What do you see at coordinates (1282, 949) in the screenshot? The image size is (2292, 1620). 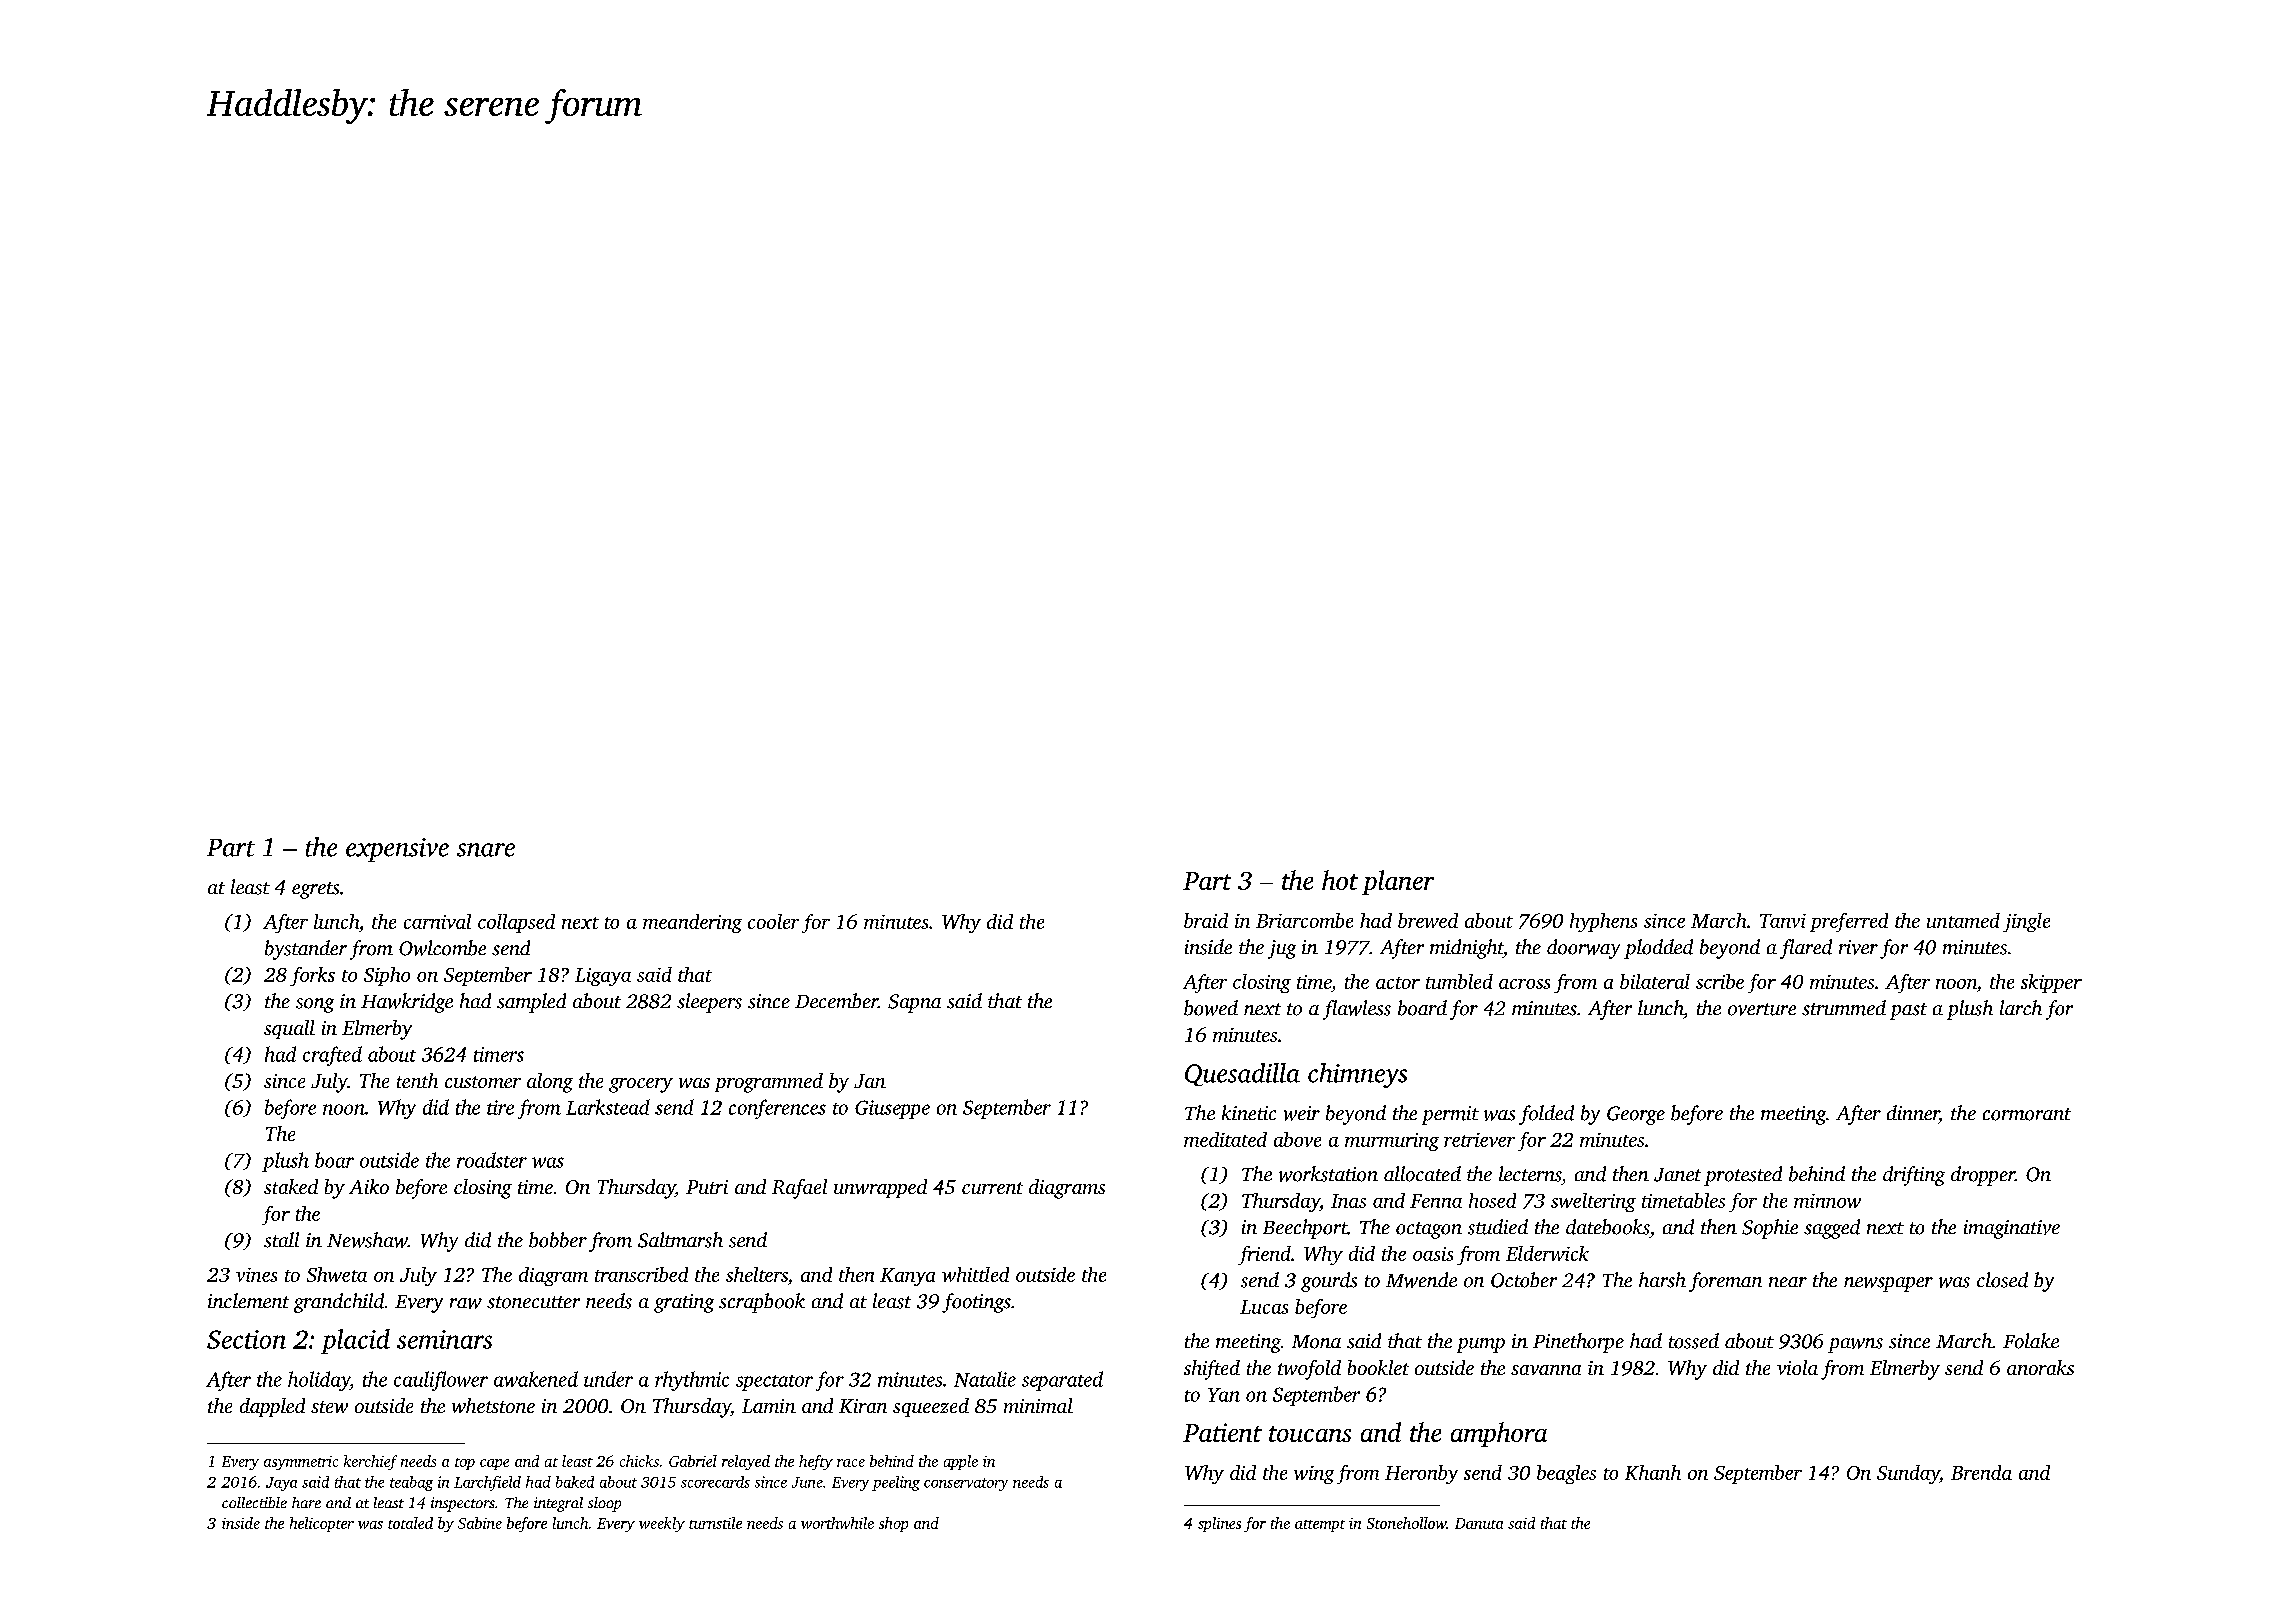 I see `jug` at bounding box center [1282, 949].
